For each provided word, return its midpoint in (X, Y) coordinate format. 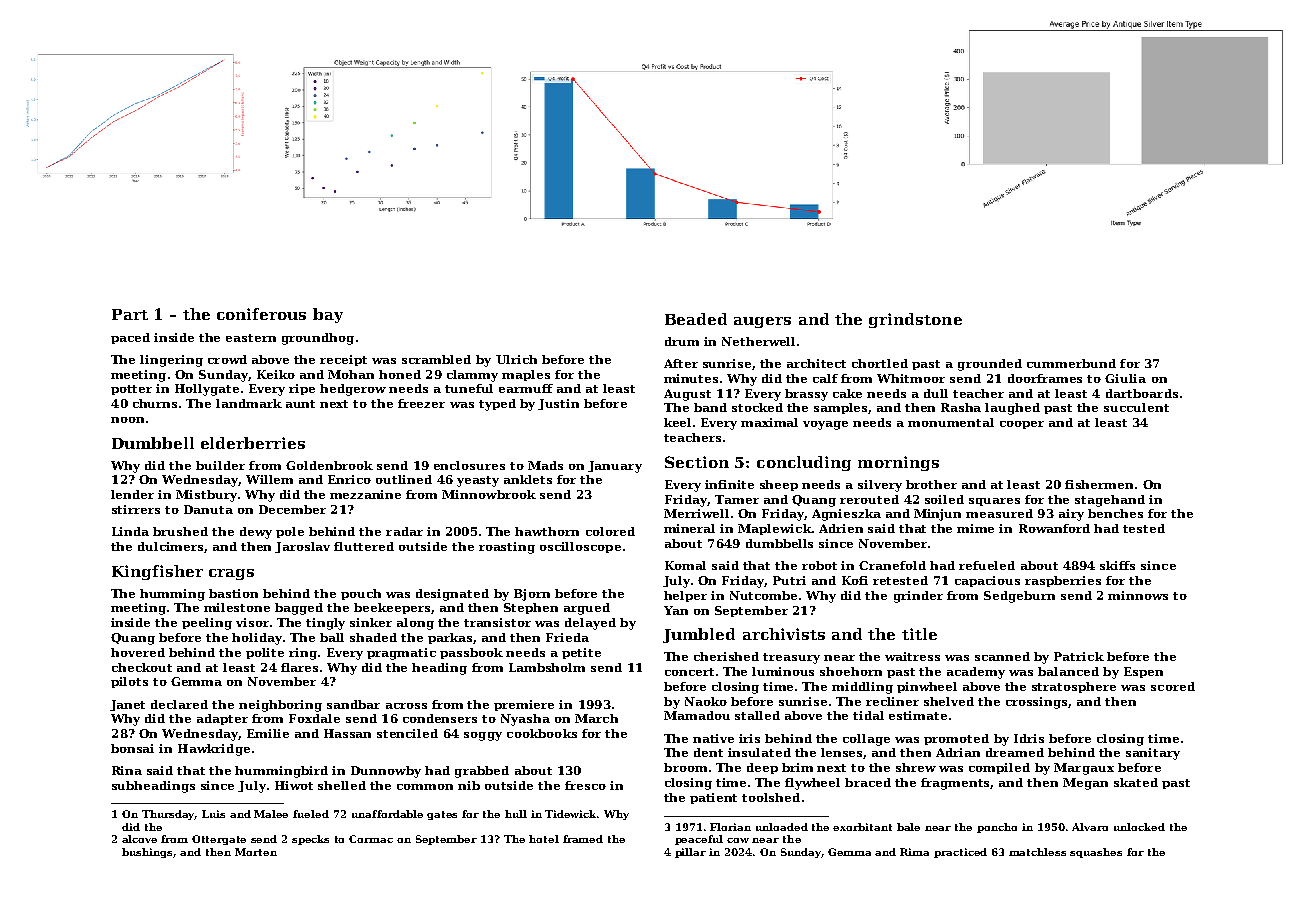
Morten (256, 852)
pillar (690, 853)
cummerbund (1071, 363)
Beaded (696, 319)
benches (1115, 513)
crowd (227, 359)
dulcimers (171, 547)
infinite (729, 484)
